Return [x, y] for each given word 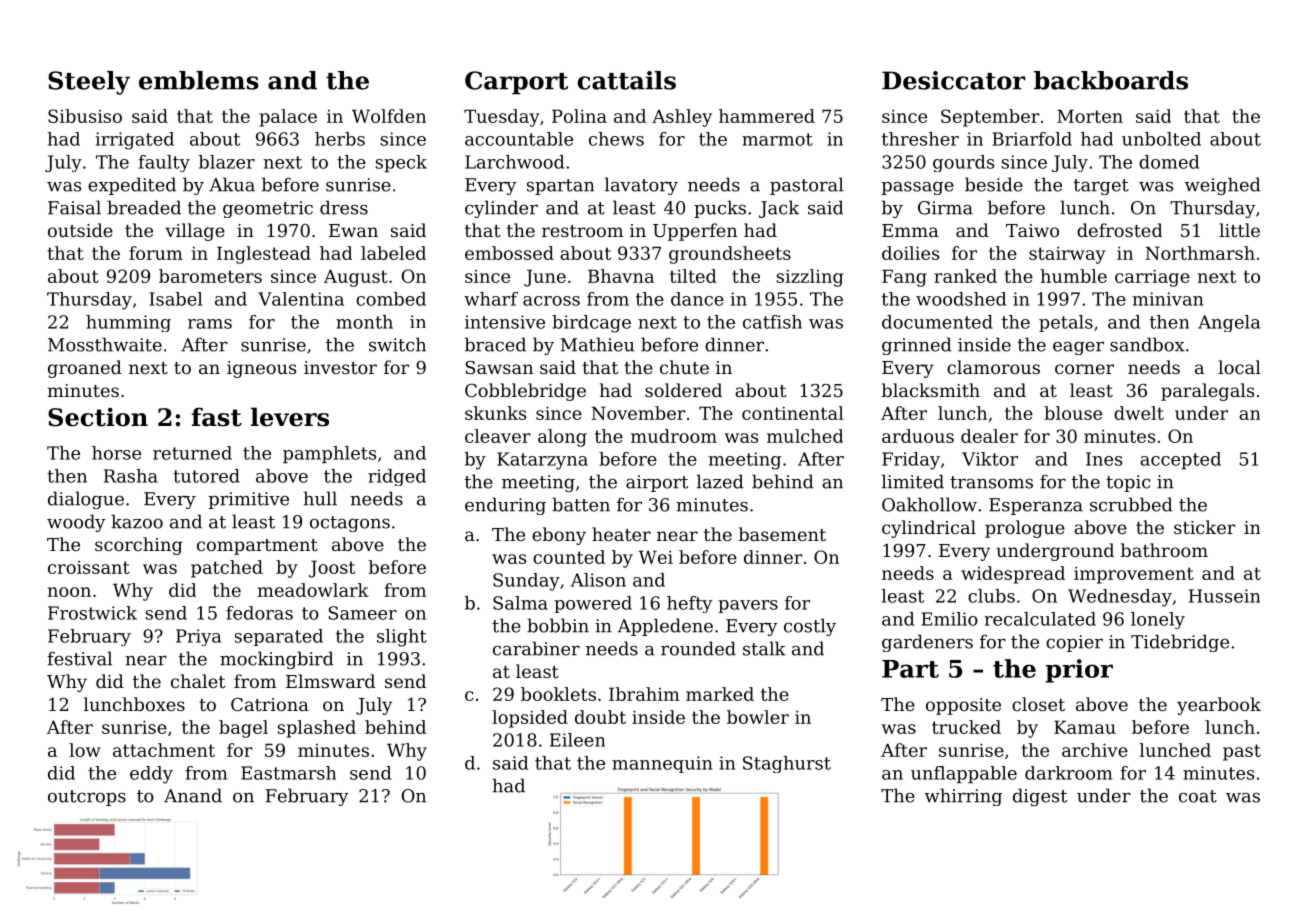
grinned [917, 346]
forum [156, 253]
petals [1066, 323]
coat [1198, 796]
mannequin [662, 764]
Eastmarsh [288, 773]
